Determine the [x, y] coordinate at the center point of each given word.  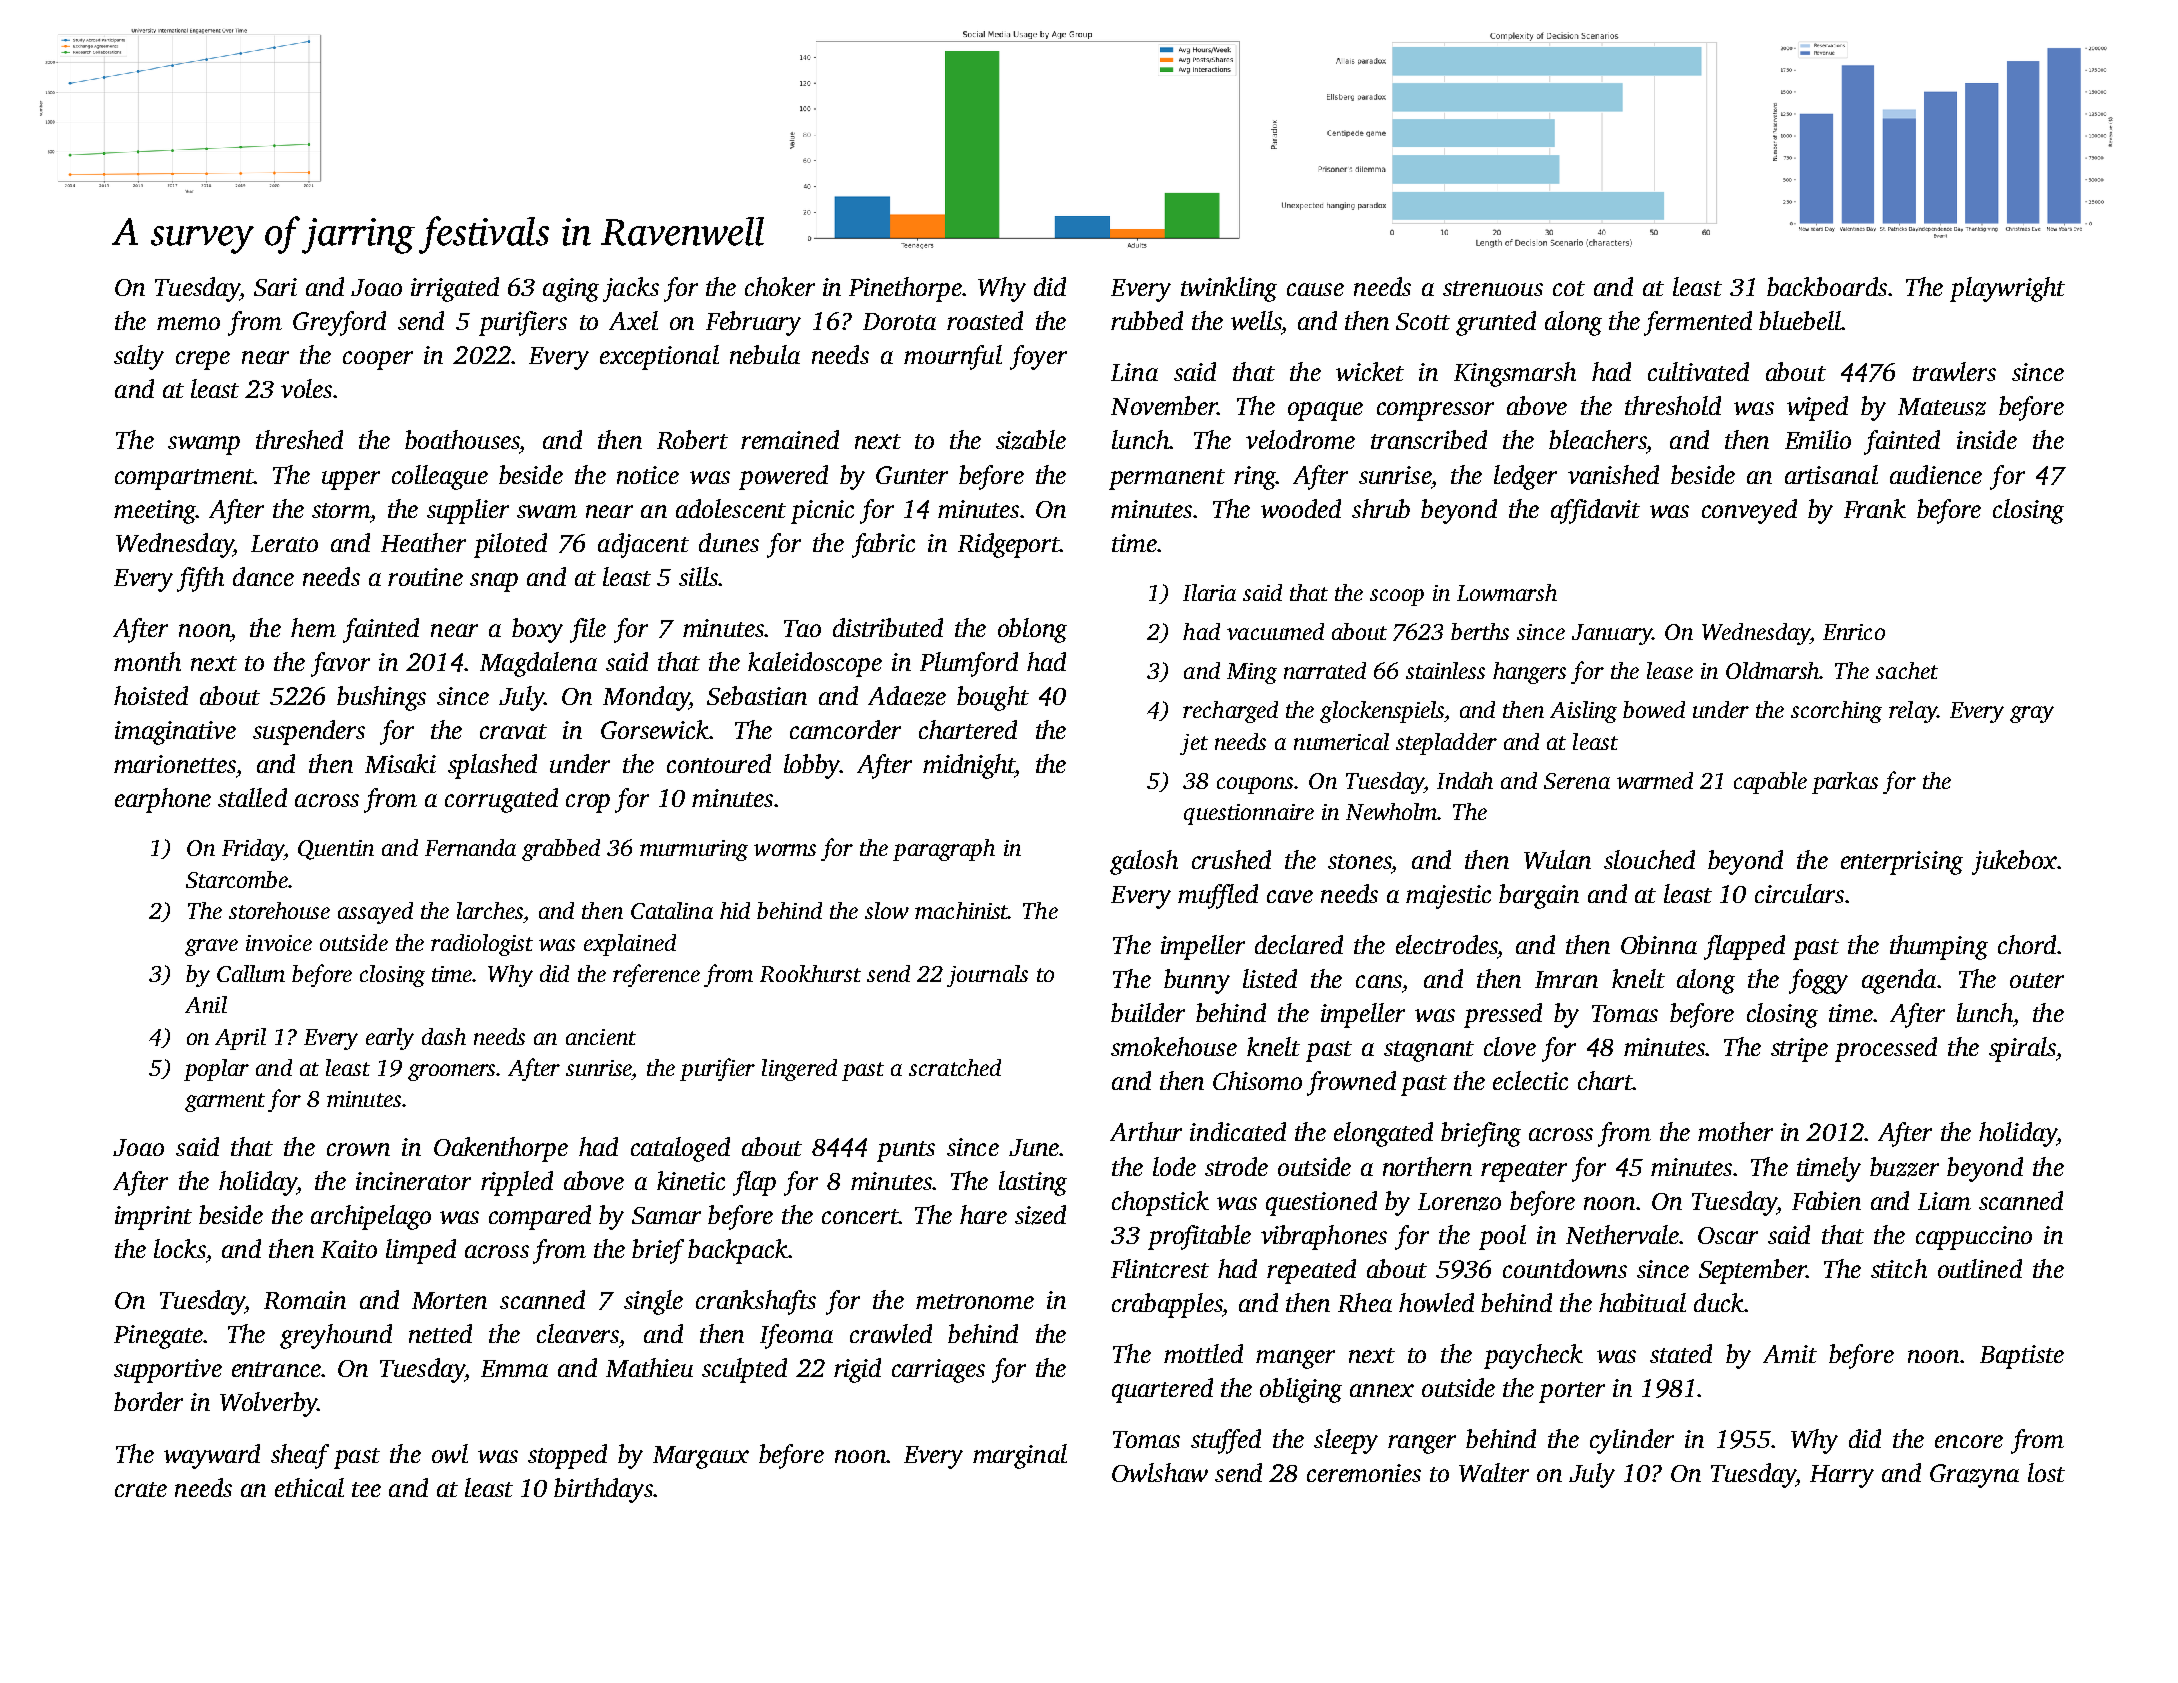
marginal [1020, 1456]
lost [2046, 1472]
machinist [962, 910]
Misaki [400, 763]
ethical [309, 1487]
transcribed [1429, 439]
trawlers [1954, 371]
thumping [1939, 947]
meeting [155, 512]
